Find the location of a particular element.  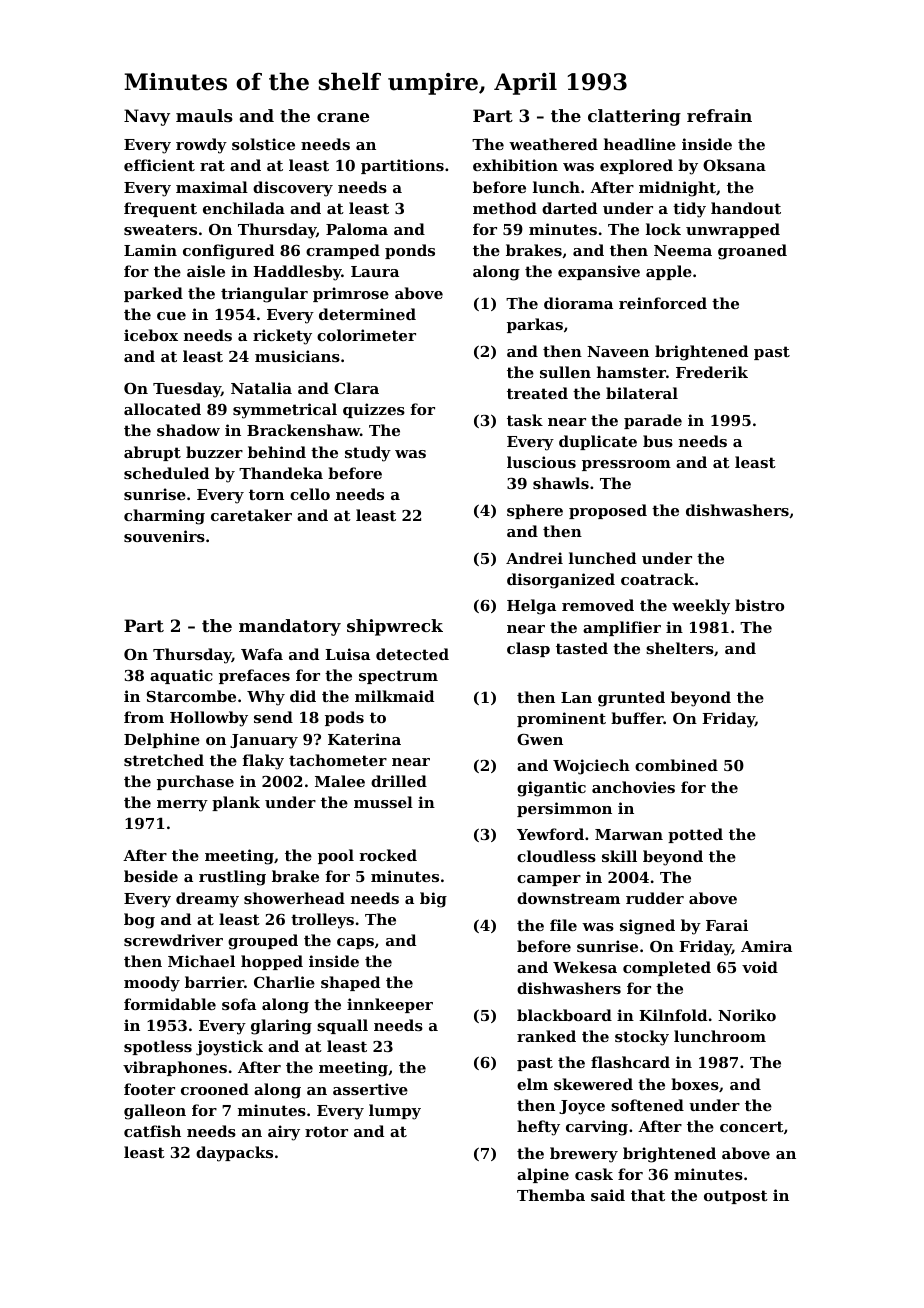

moody is located at coordinates (152, 984).
